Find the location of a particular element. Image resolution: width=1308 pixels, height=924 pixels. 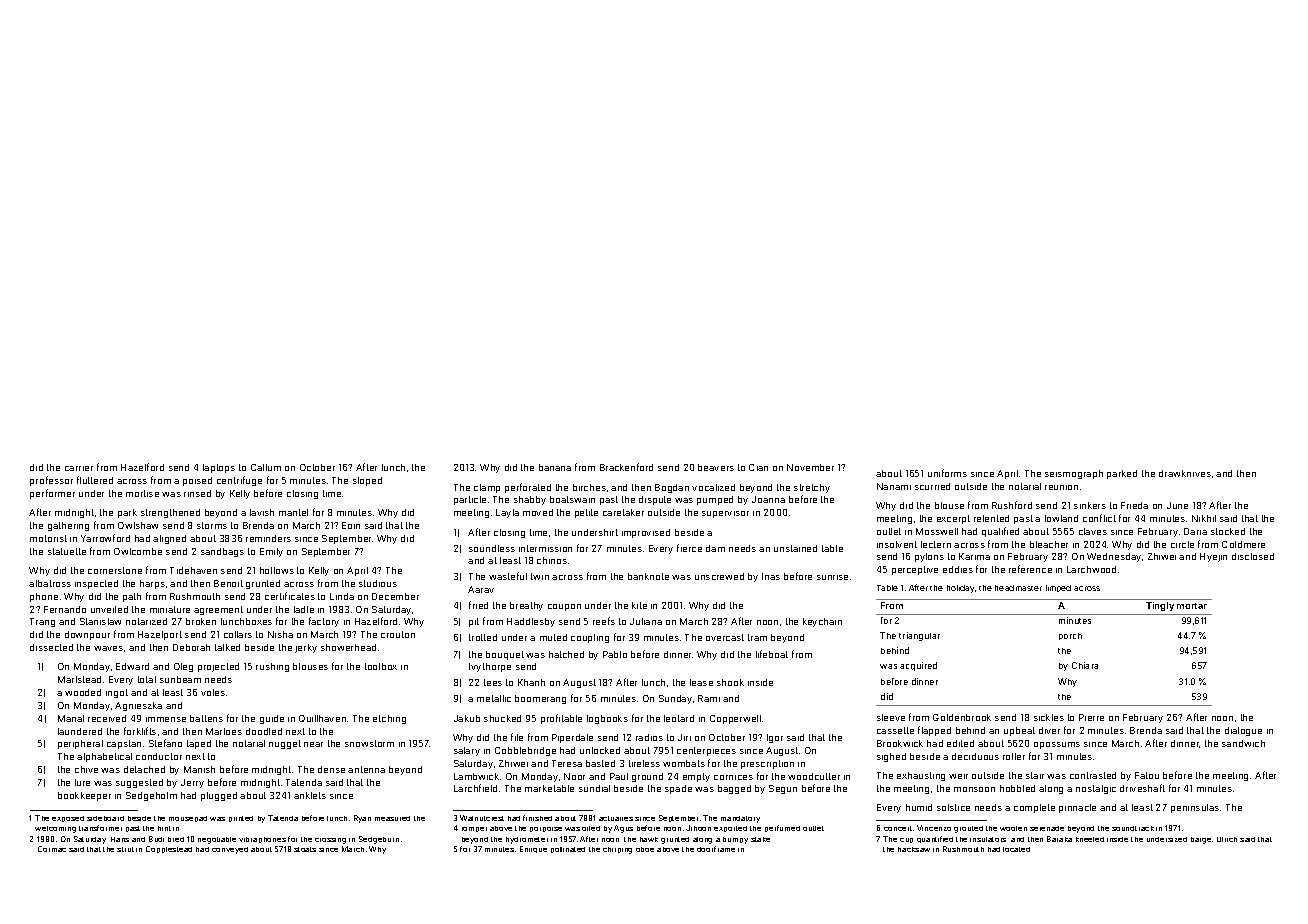

Segun is located at coordinates (783, 789).
